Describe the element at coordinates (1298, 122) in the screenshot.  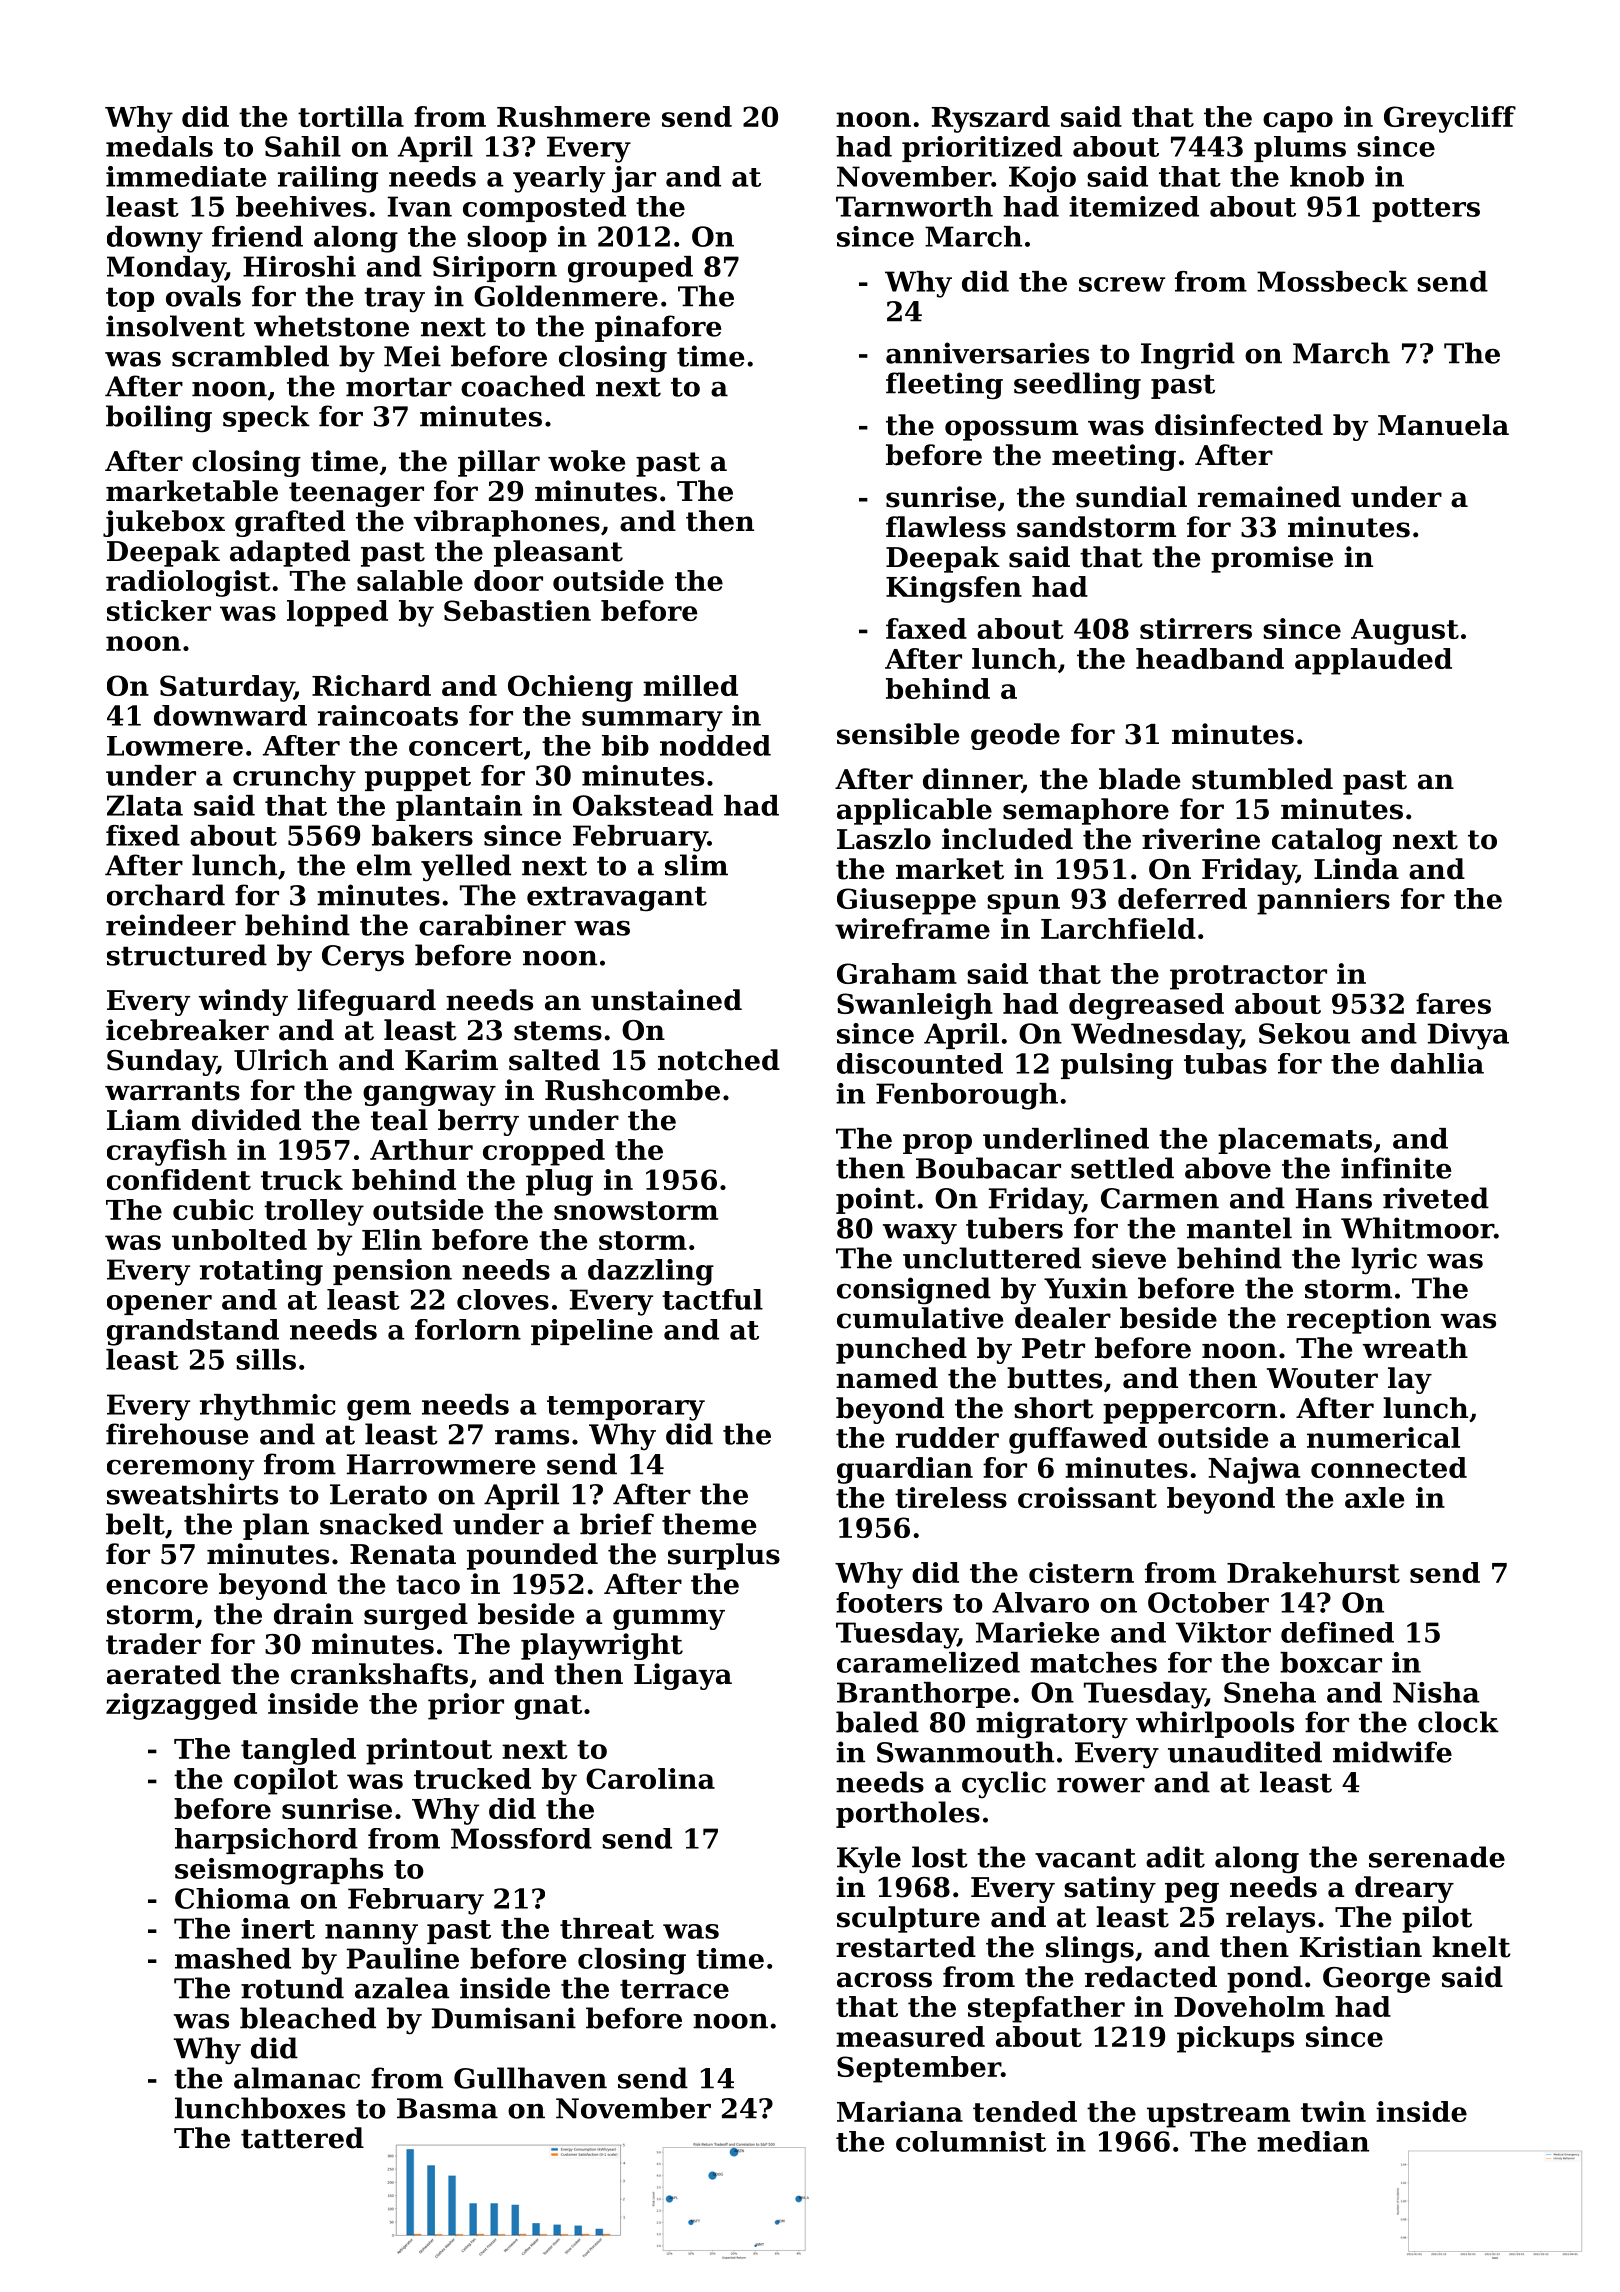
I see `capo` at that location.
